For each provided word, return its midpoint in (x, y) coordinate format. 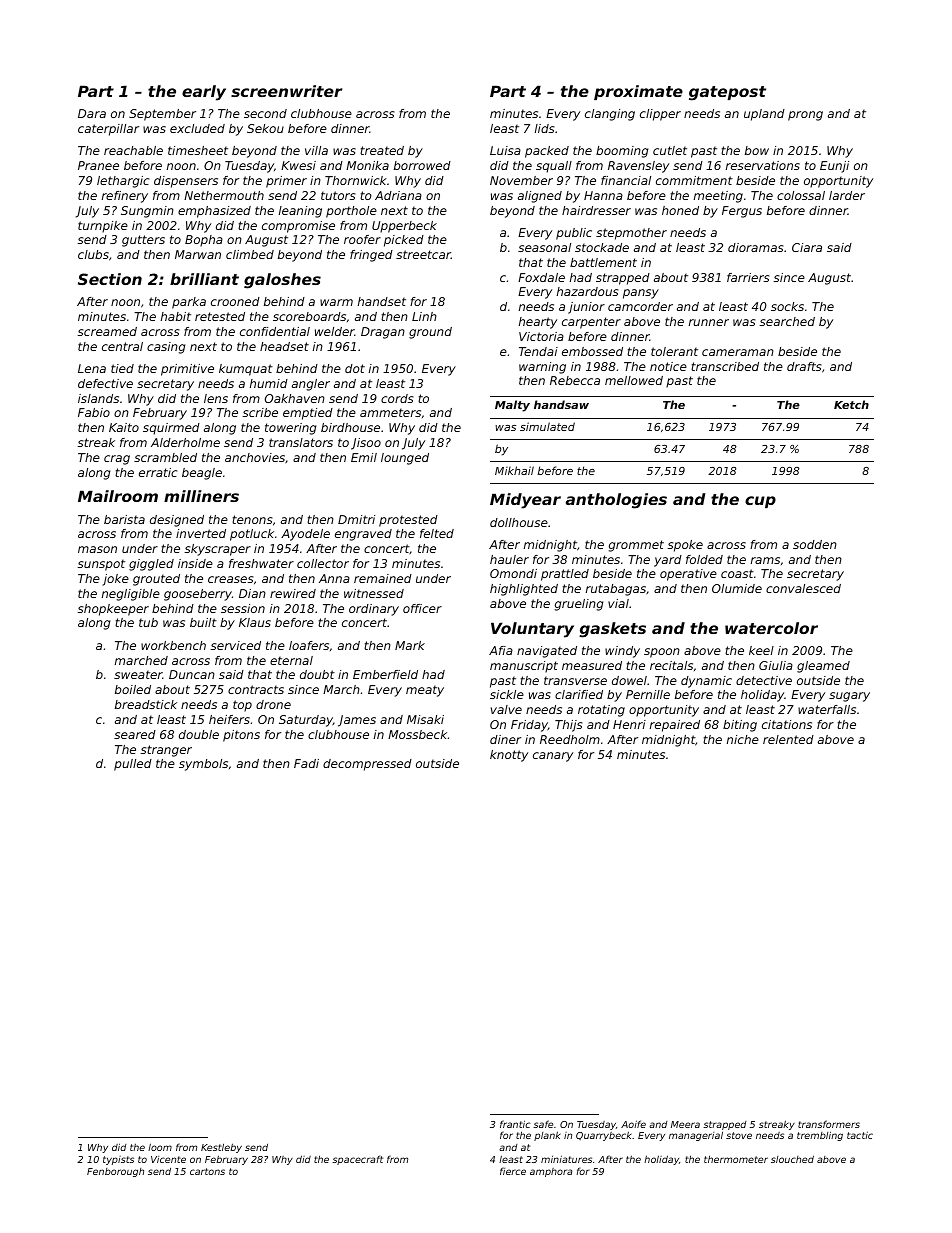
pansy (641, 294)
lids (544, 128)
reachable (133, 150)
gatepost (727, 93)
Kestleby (221, 1148)
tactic (860, 1135)
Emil (364, 457)
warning (542, 368)
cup (760, 502)
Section (110, 279)
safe (543, 1124)
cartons (207, 1171)
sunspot (101, 565)
